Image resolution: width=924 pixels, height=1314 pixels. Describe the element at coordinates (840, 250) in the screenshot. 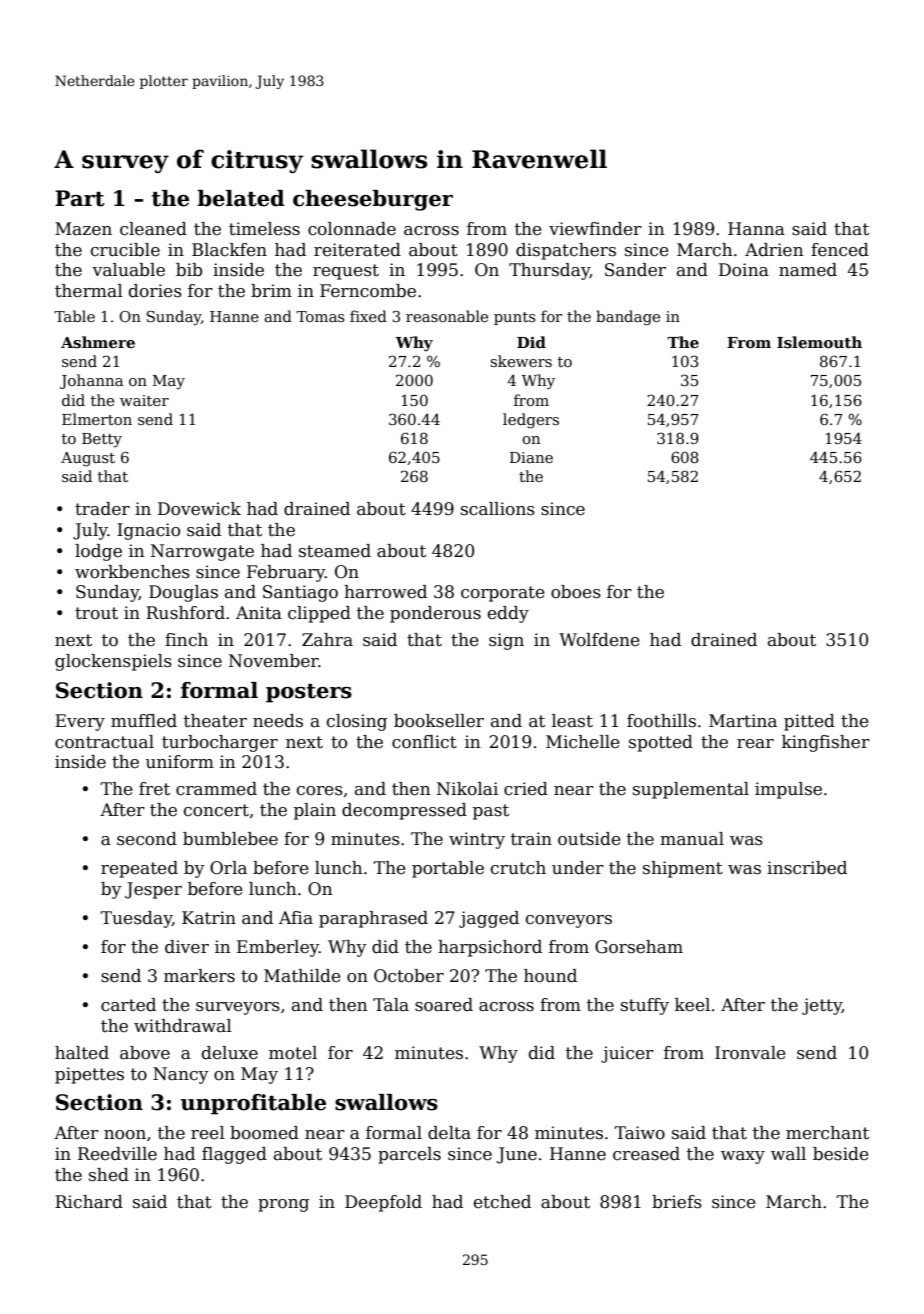

I see `fenced` at that location.
